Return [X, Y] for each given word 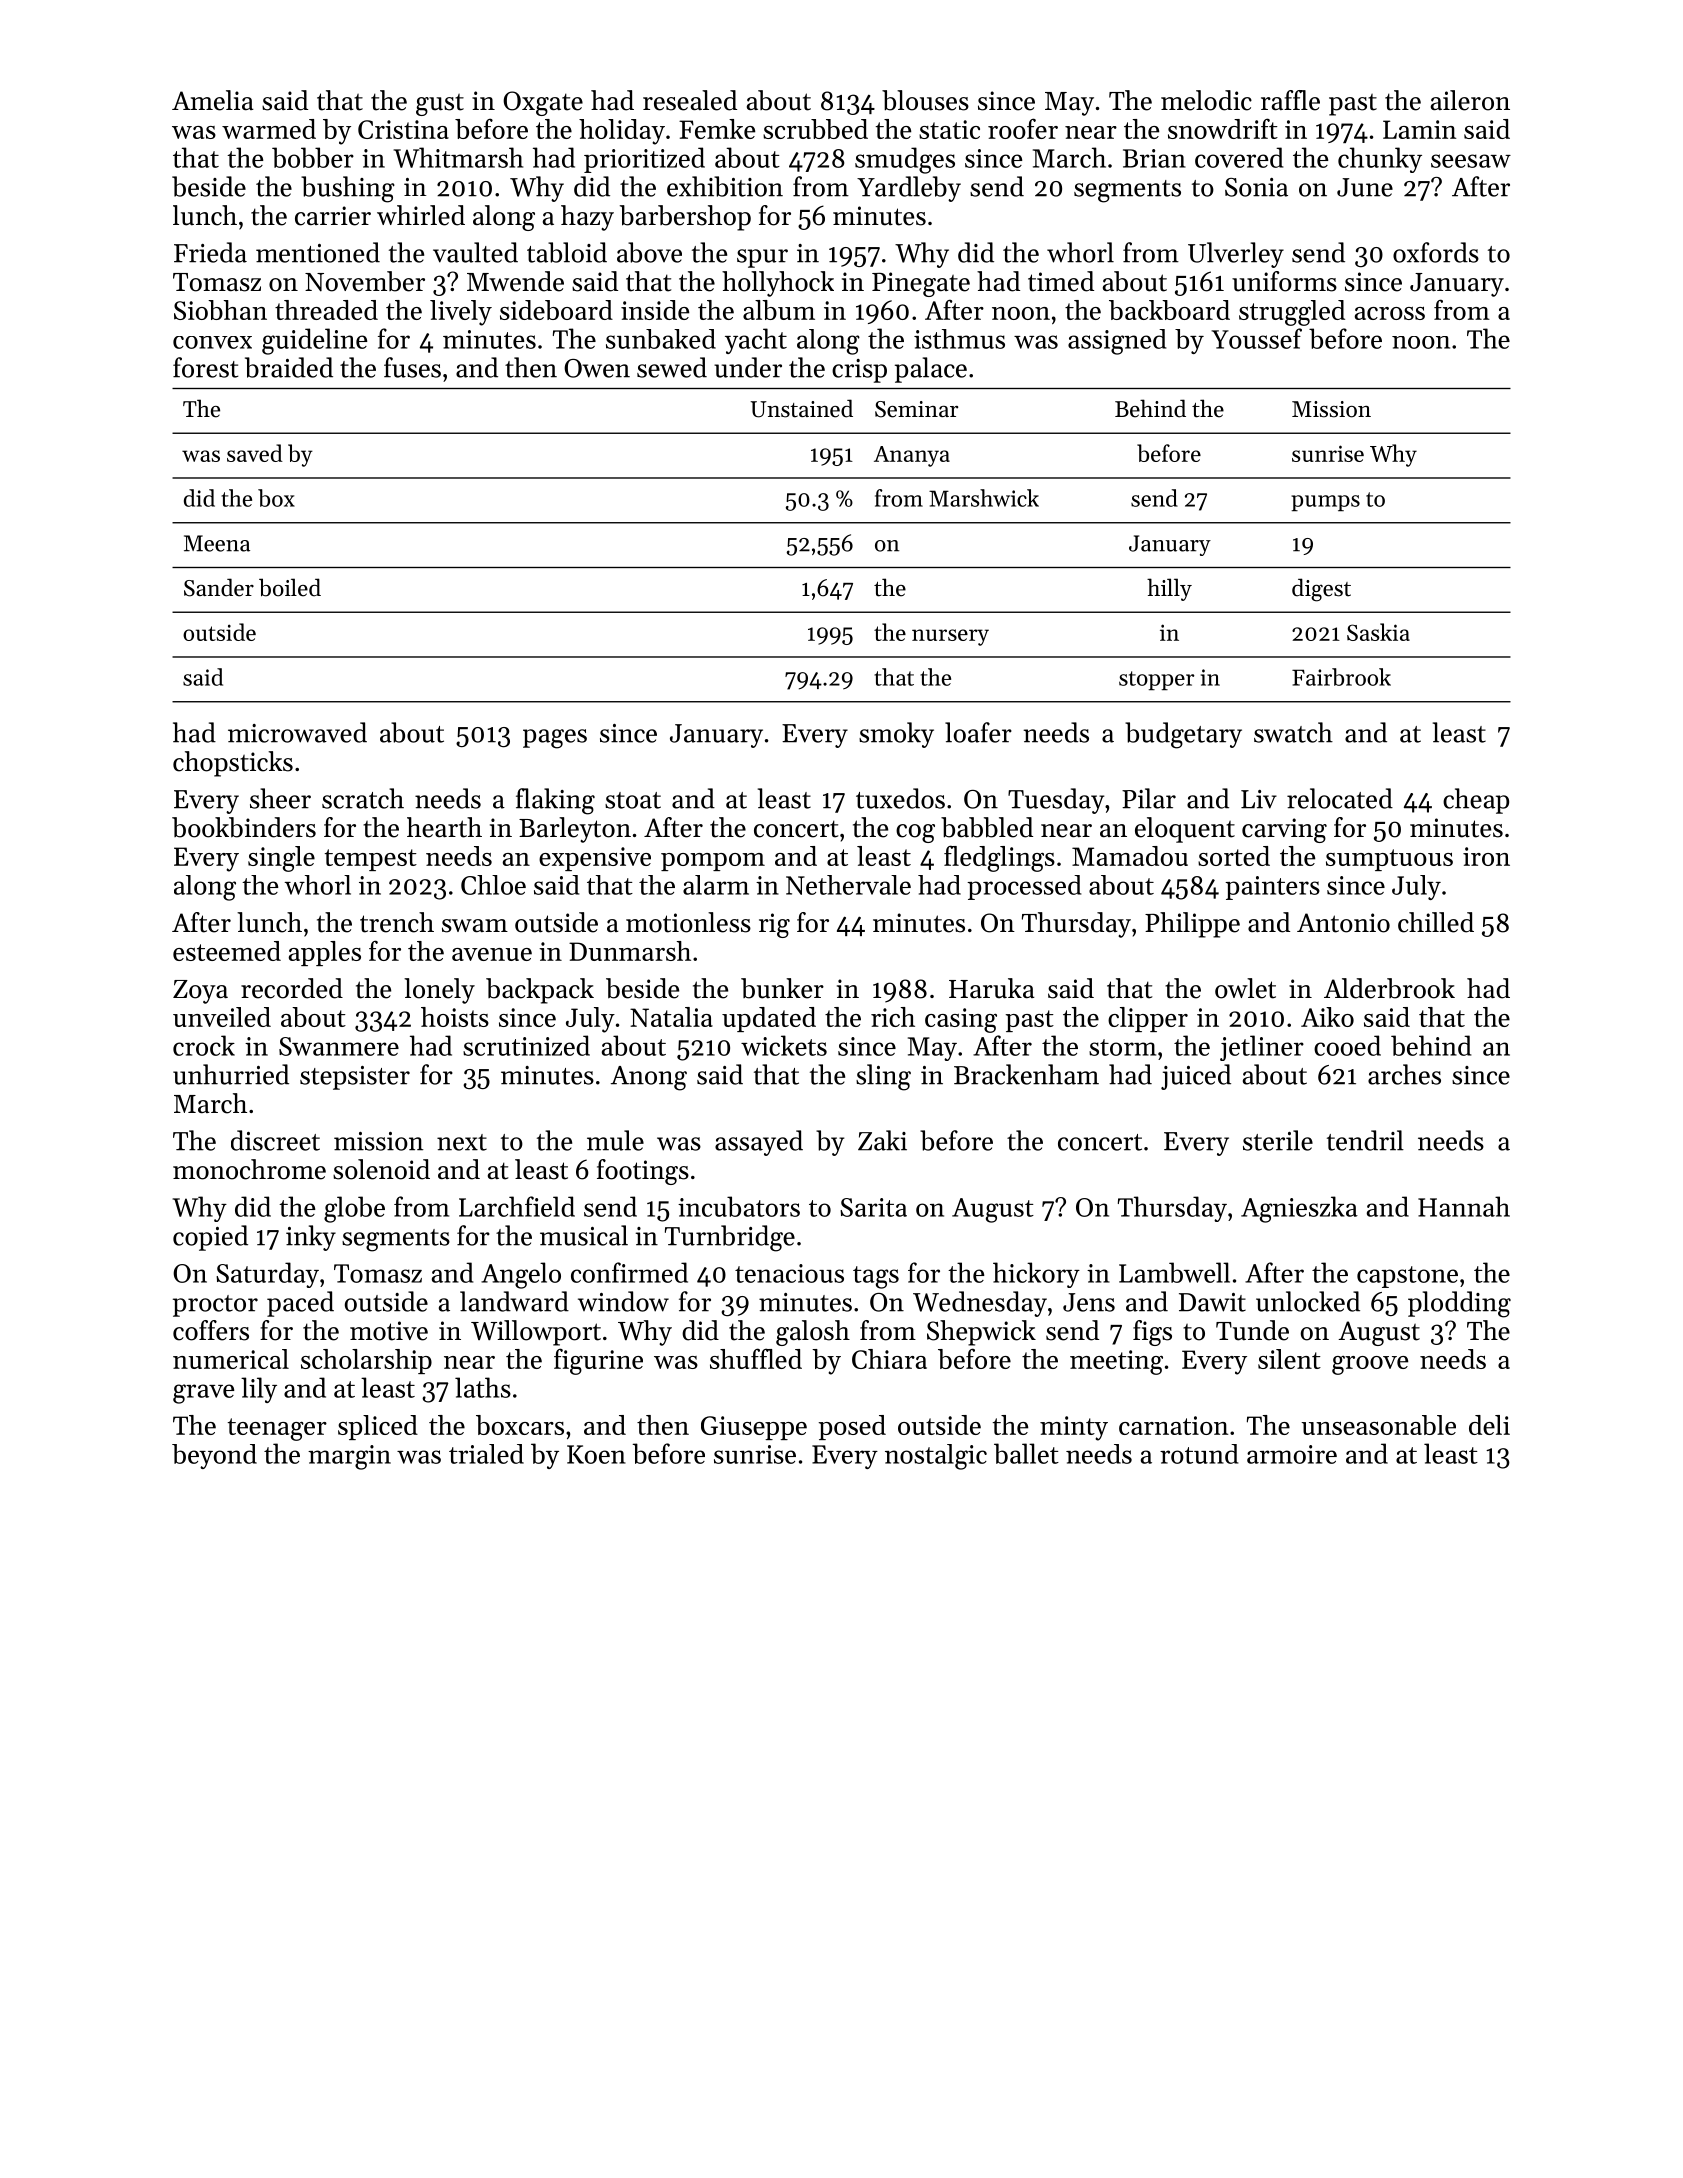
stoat [633, 800]
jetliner [1262, 1048]
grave [203, 1394]
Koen [596, 1454]
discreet [275, 1140]
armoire [1292, 1454]
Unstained [801, 408]
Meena [217, 543]
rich [893, 1017]
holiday [622, 132]
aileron [1470, 100]
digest [1321, 590]
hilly [1169, 589]
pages [555, 739]
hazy [587, 218]
